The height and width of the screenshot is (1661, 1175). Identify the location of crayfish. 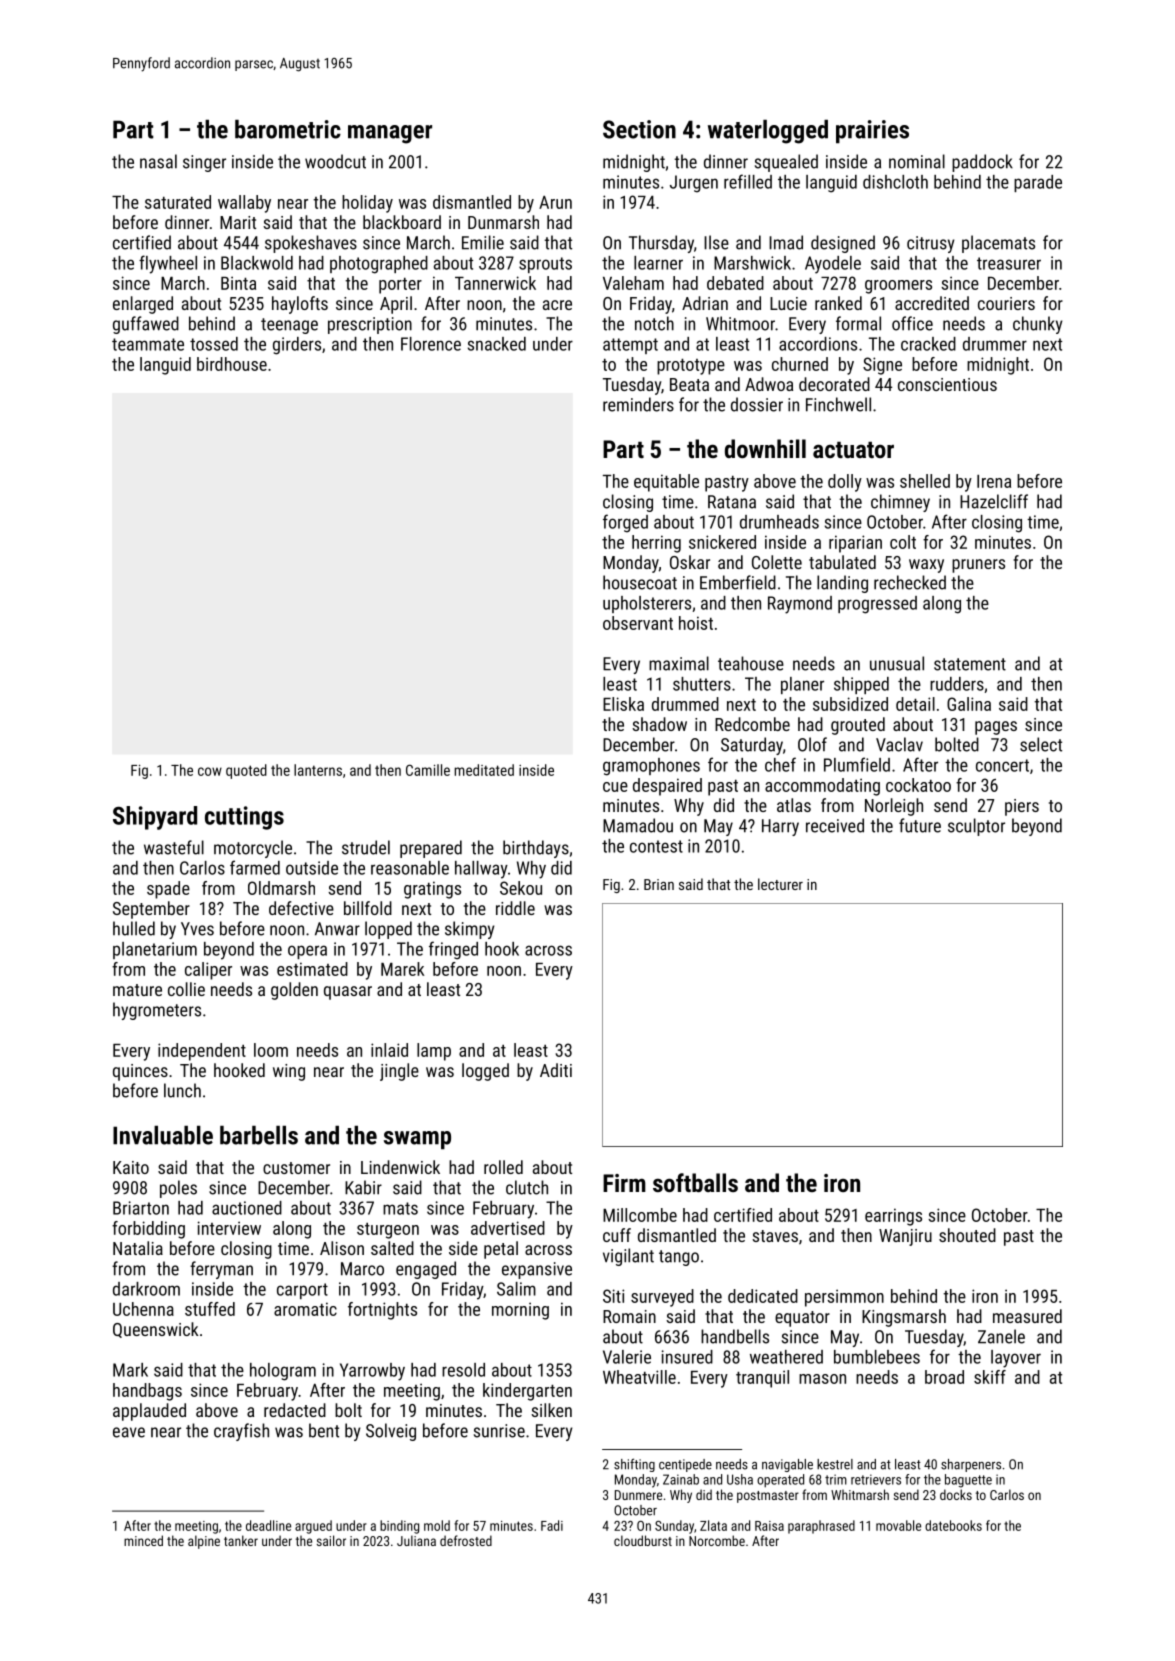
(241, 1432).
